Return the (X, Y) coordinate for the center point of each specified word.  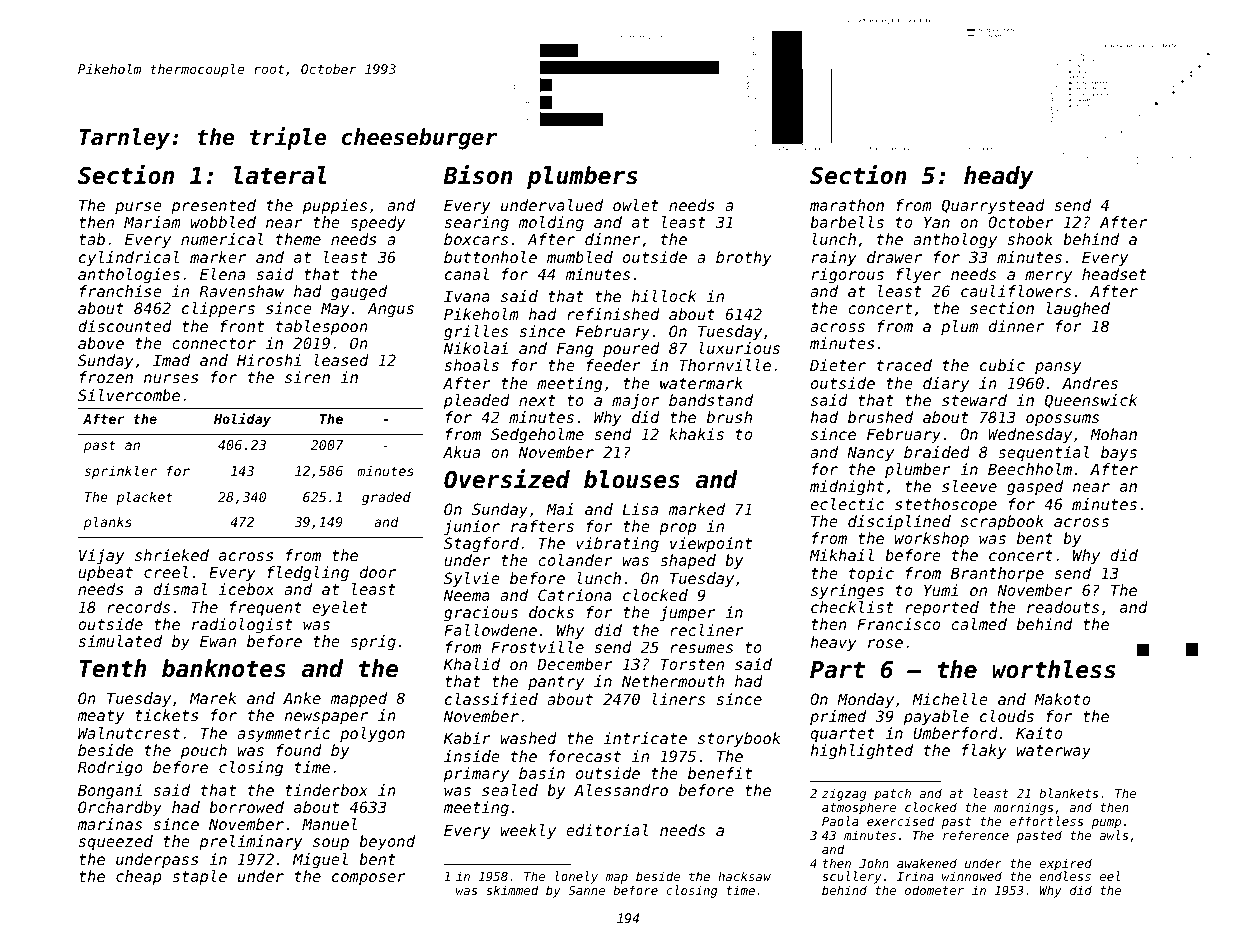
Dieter (838, 365)
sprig (373, 643)
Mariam (152, 222)
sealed (510, 790)
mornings (1023, 808)
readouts (1063, 607)
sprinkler (120, 472)
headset (1114, 274)
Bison (478, 175)
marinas (109, 824)
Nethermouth (673, 681)
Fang (575, 350)
